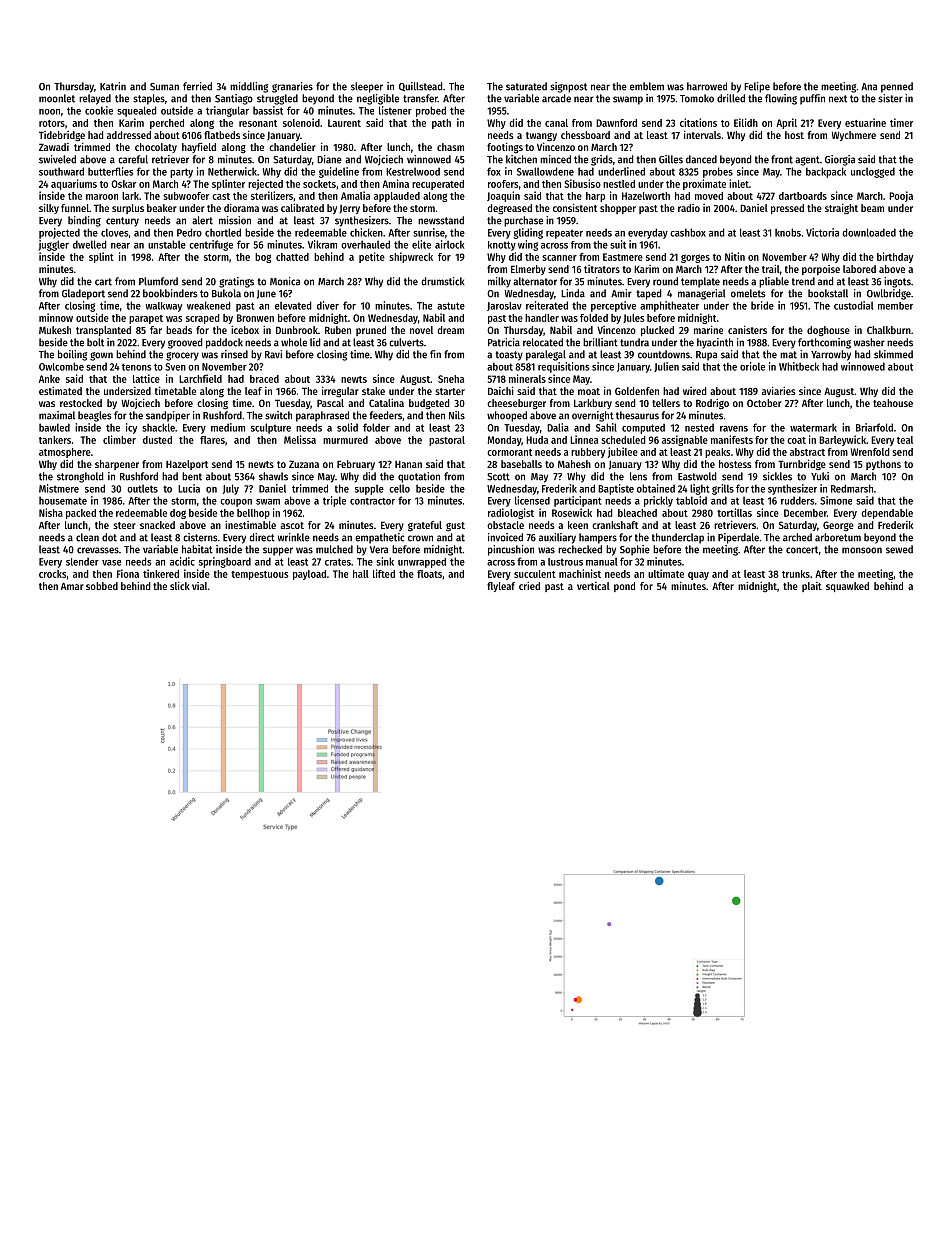  What do you see at coordinates (828, 331) in the screenshot?
I see `doghouse` at bounding box center [828, 331].
